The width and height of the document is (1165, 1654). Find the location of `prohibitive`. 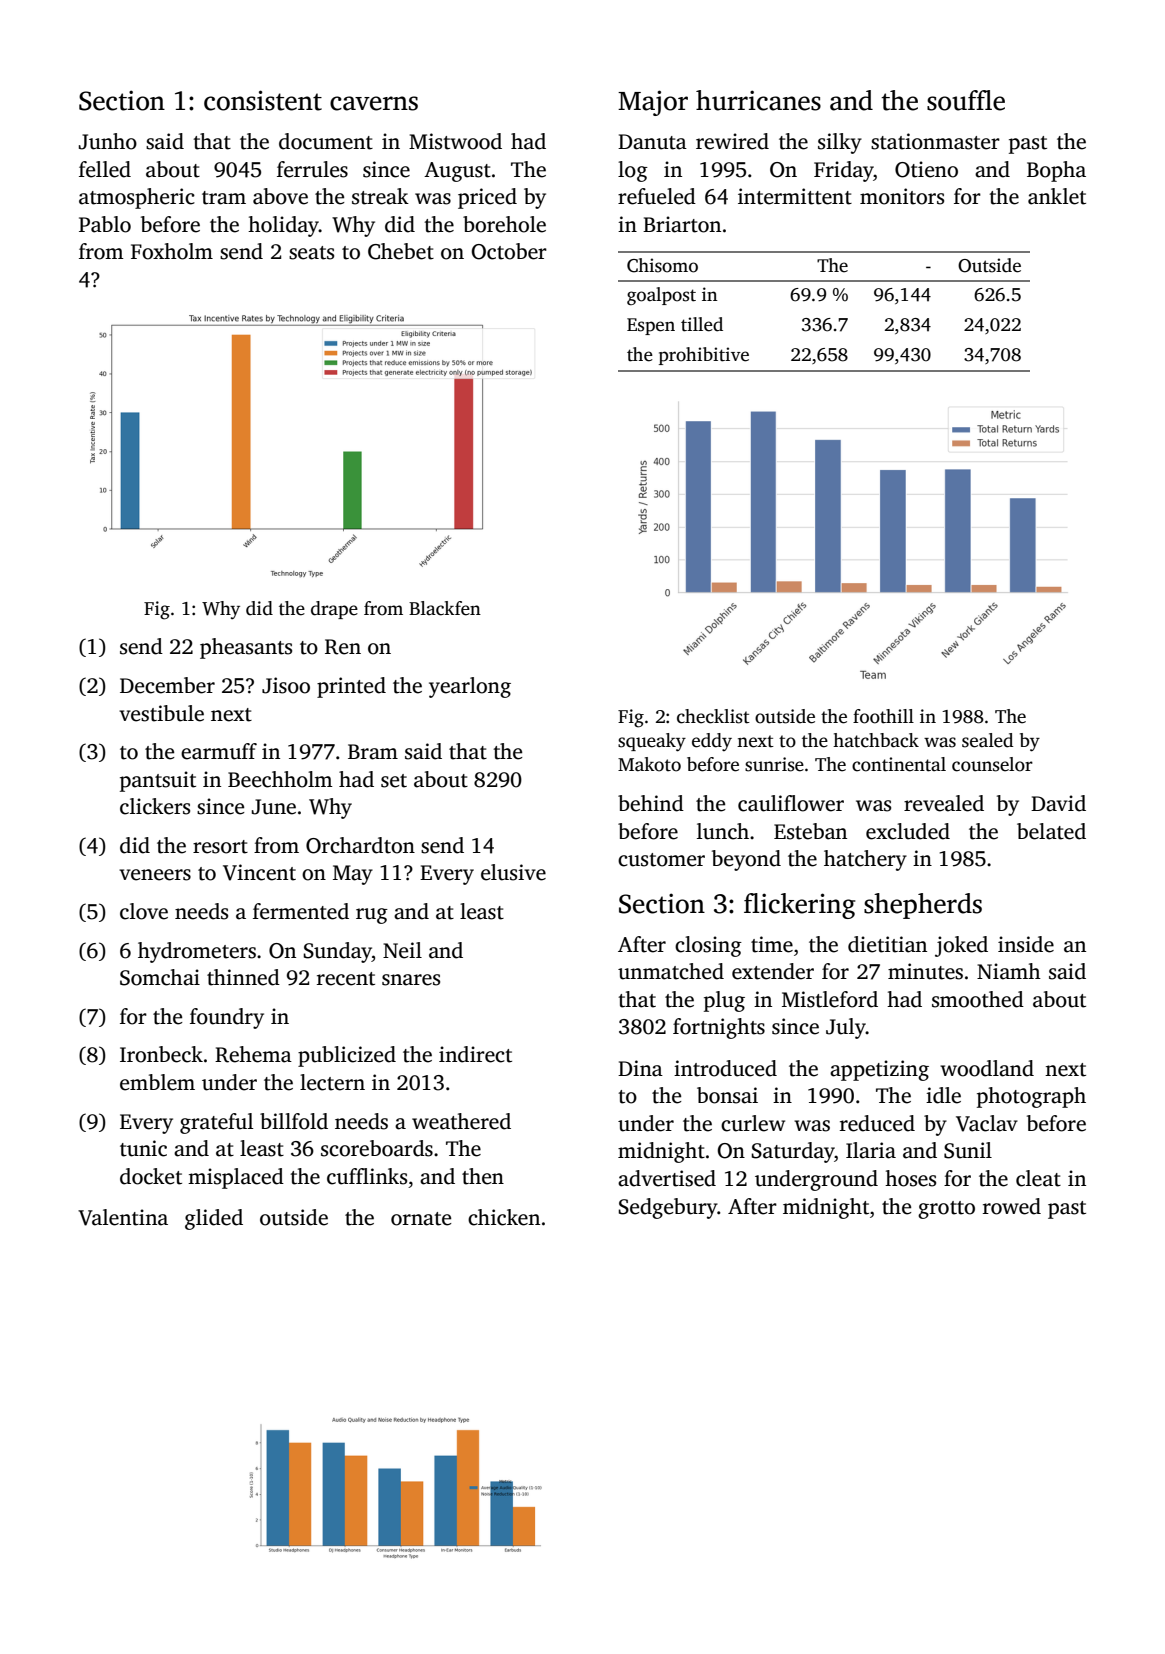

prohibitive is located at coordinates (704, 356).
